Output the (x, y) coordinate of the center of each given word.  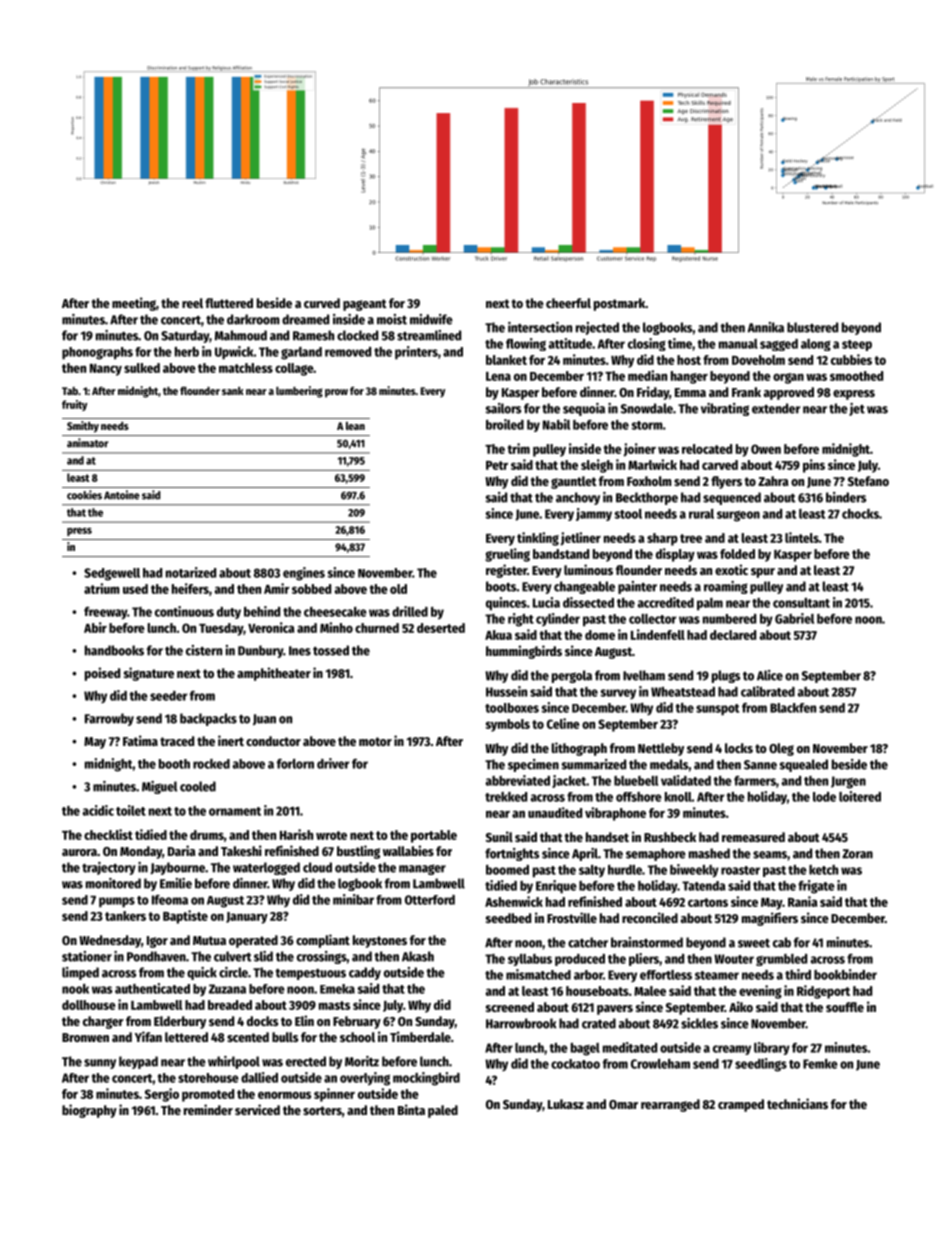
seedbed (508, 918)
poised (102, 674)
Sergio (162, 1095)
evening (760, 992)
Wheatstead (683, 692)
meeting (134, 304)
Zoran (857, 854)
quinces (506, 604)
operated (253, 941)
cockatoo (575, 1064)
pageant (365, 305)
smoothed (856, 376)
